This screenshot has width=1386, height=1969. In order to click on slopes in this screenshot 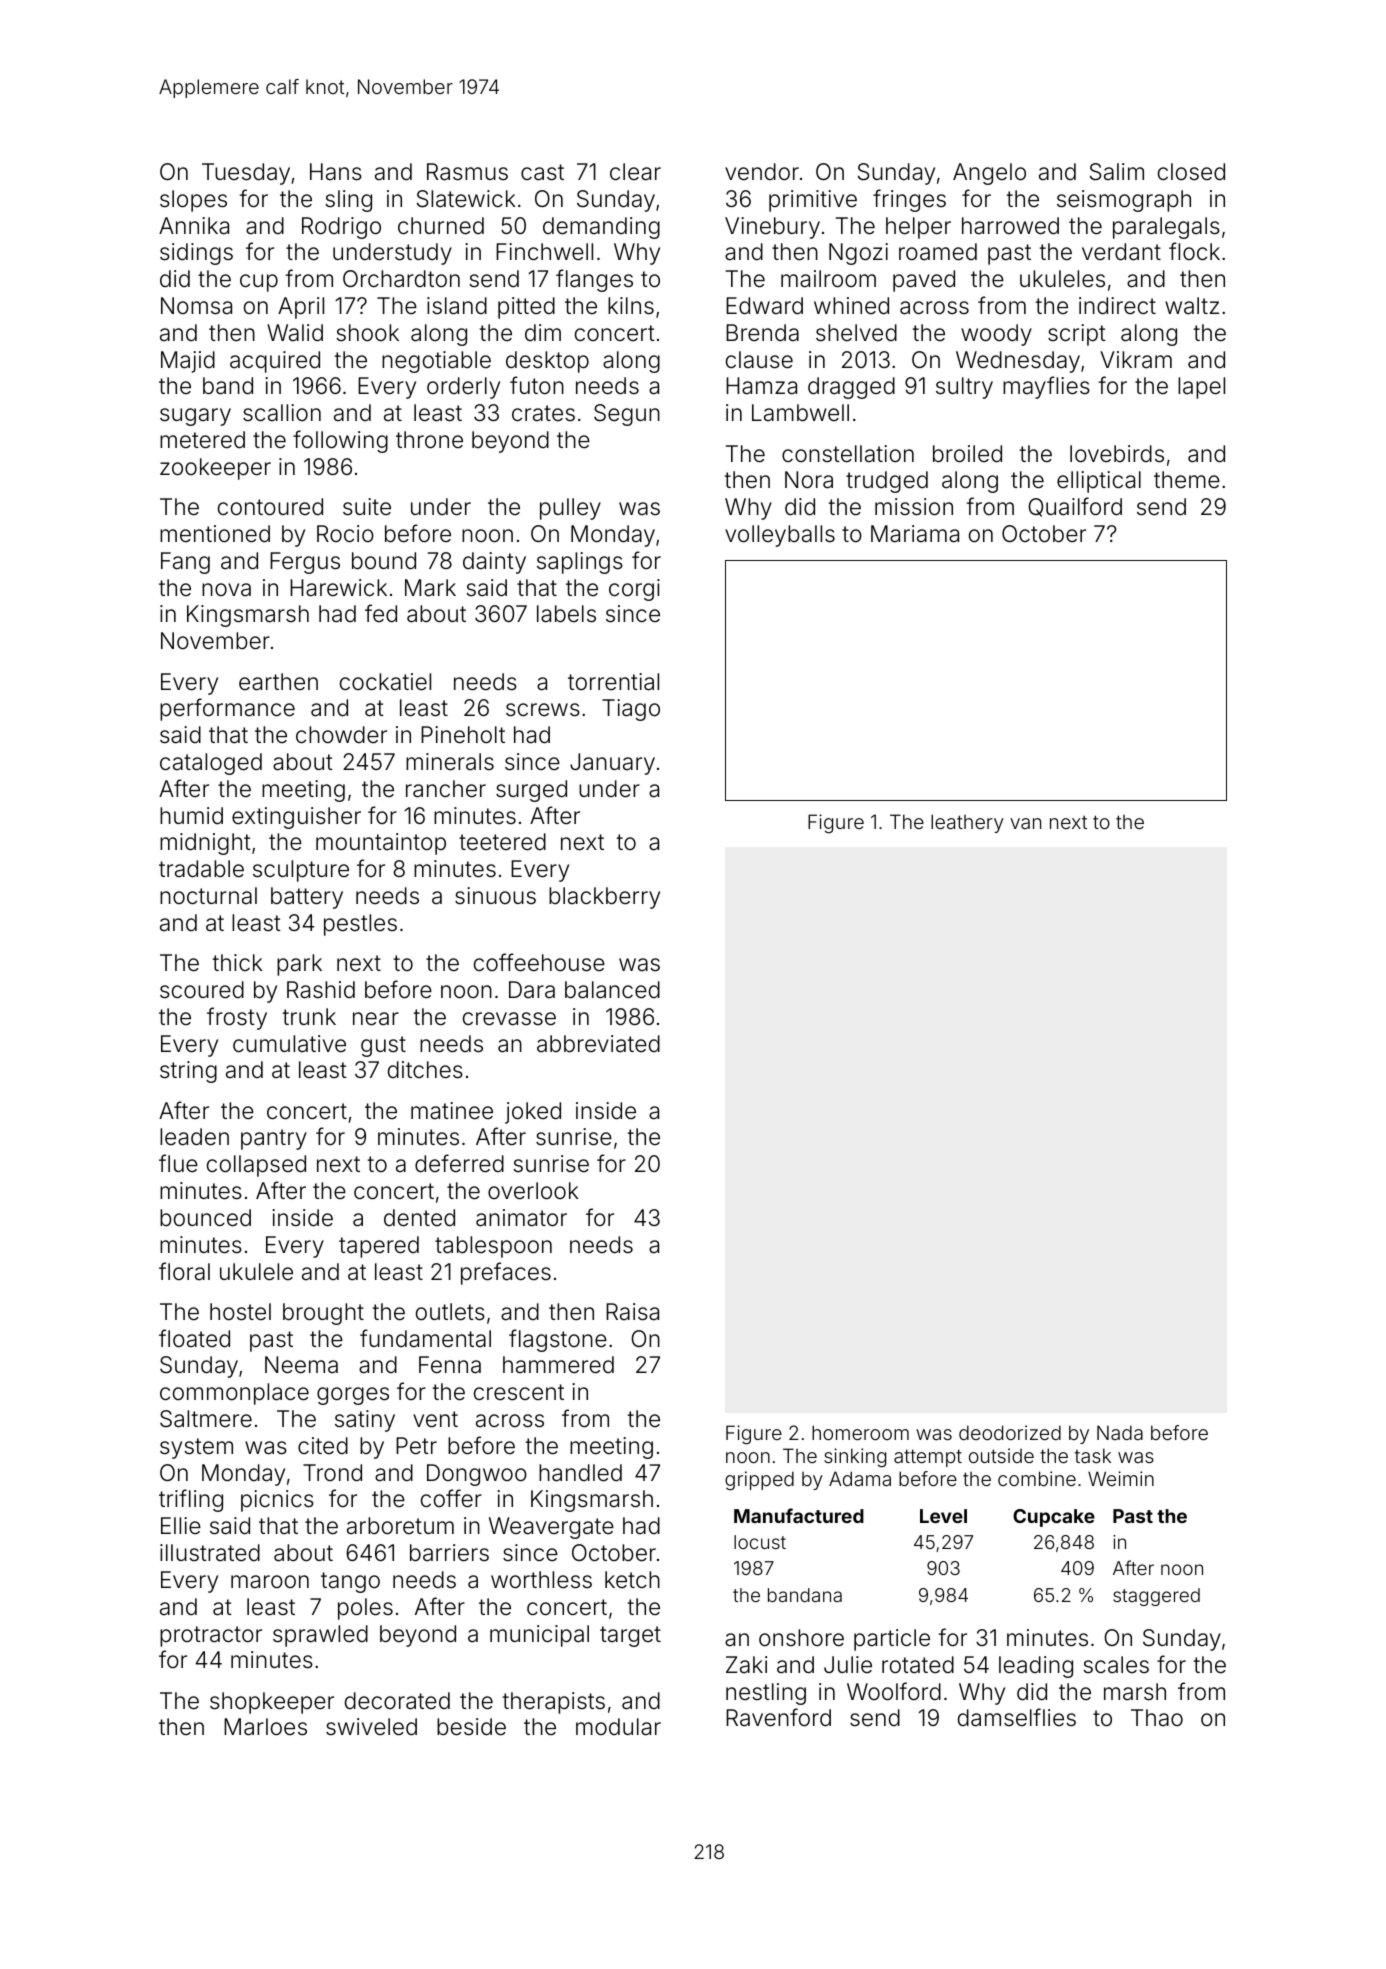, I will do `click(193, 201)`.
